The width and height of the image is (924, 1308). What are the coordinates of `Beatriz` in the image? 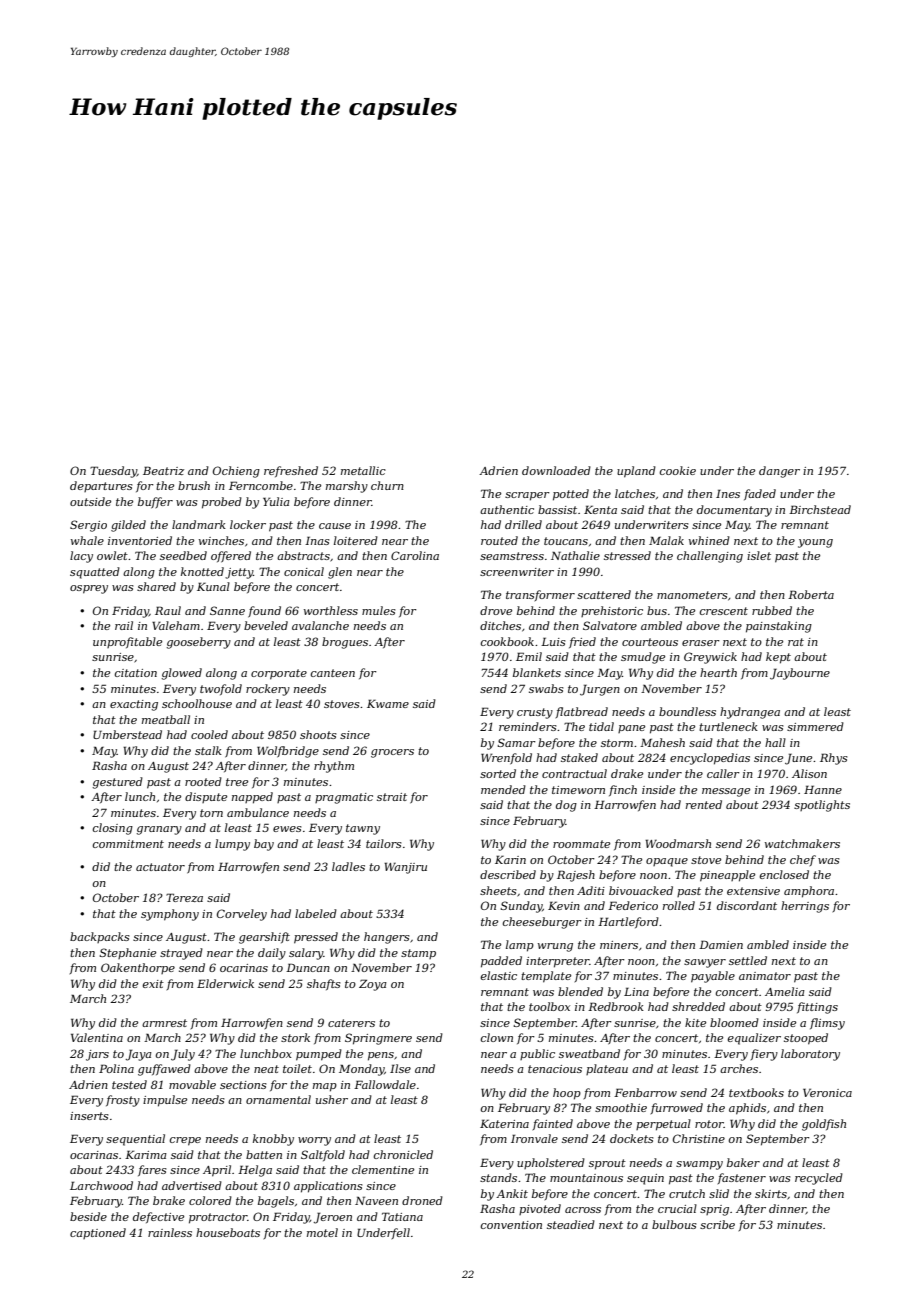 It's located at (163, 470).
